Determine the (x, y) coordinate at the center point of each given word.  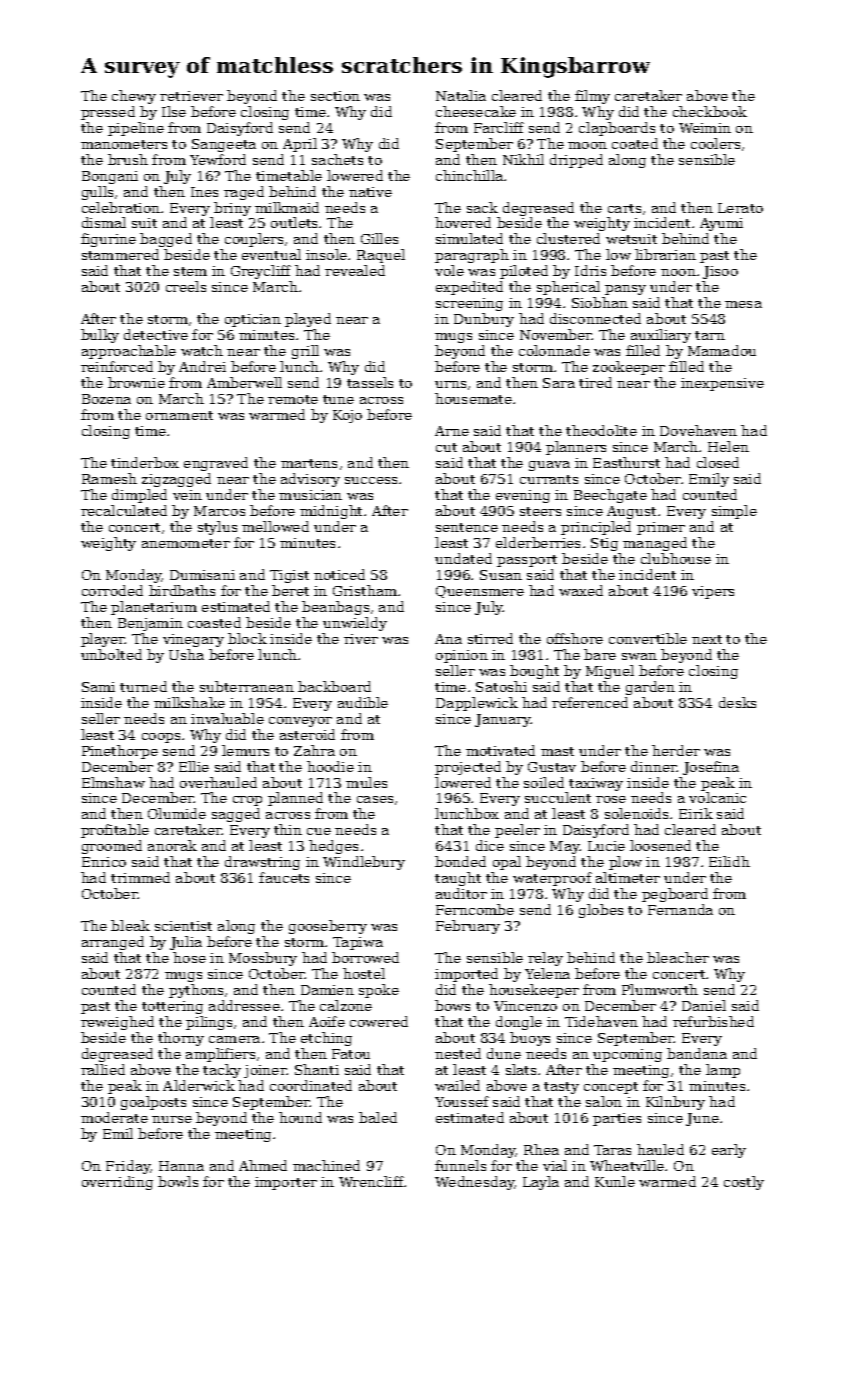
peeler (517, 831)
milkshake (189, 702)
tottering (172, 1007)
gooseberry (328, 927)
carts (624, 208)
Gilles (379, 238)
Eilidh (729, 861)
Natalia (461, 95)
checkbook (710, 111)
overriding (117, 1183)
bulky (100, 336)
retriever (191, 96)
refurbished (713, 1021)
